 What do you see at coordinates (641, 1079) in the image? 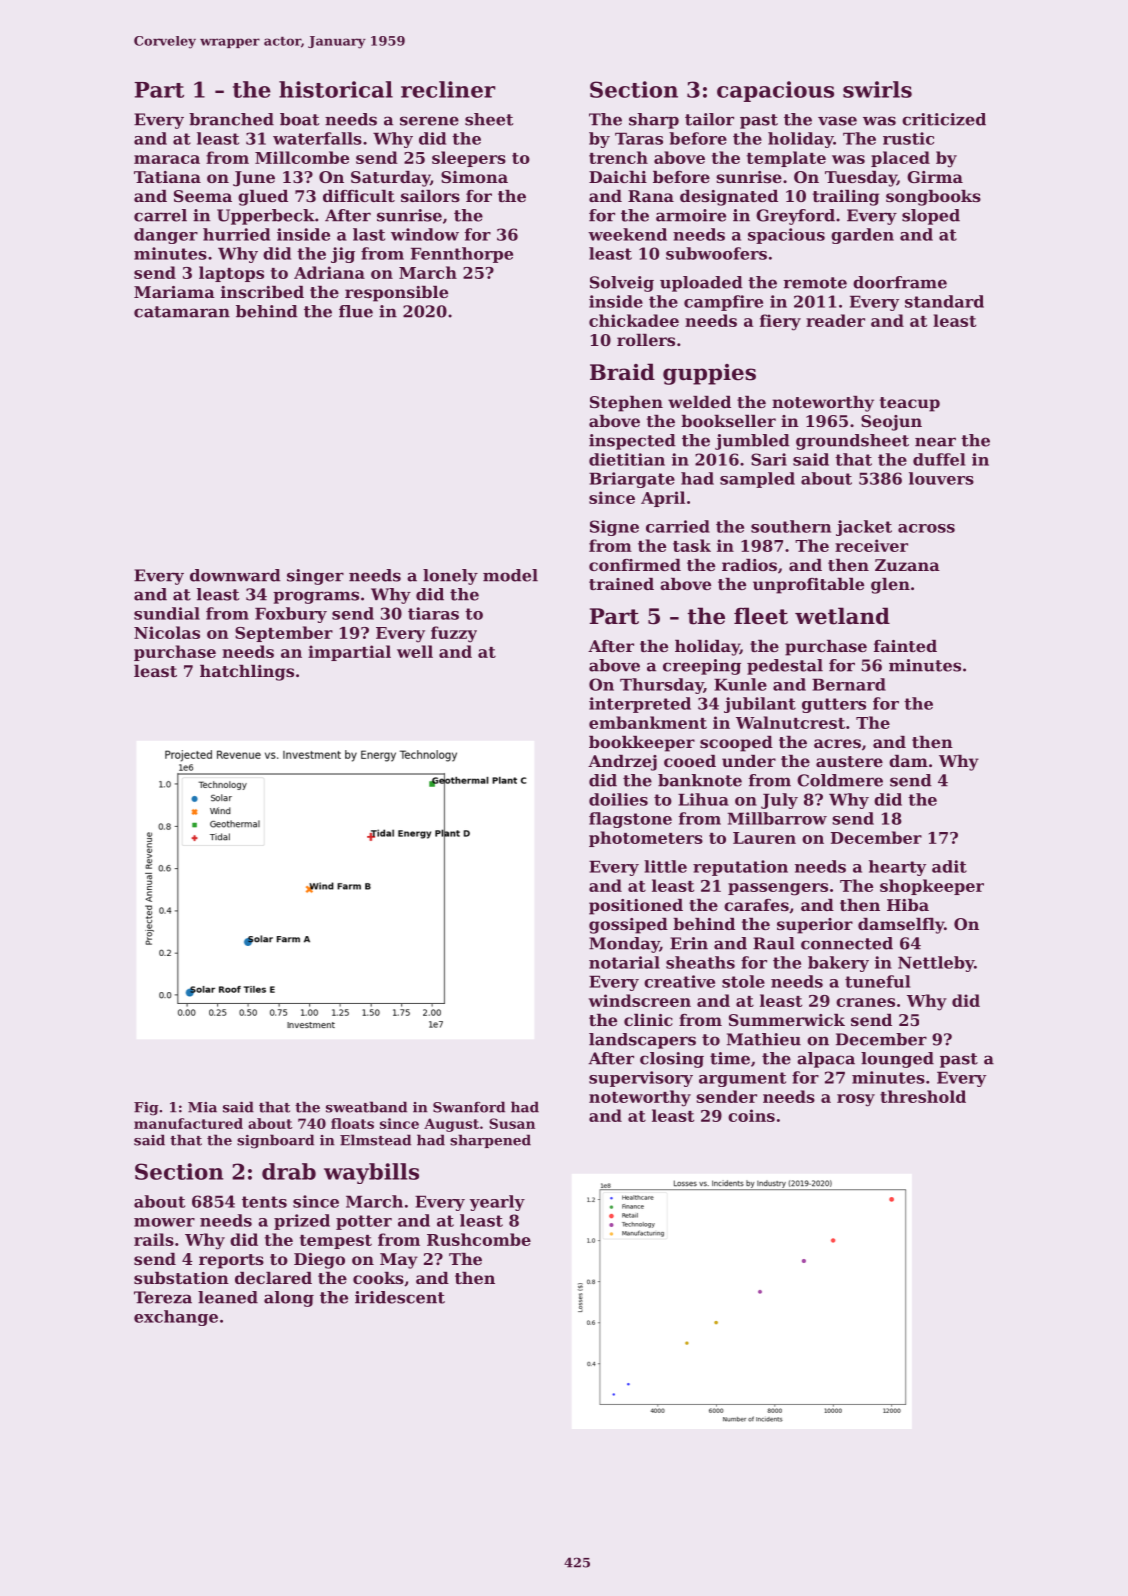
I see `supervisory` at bounding box center [641, 1079].
